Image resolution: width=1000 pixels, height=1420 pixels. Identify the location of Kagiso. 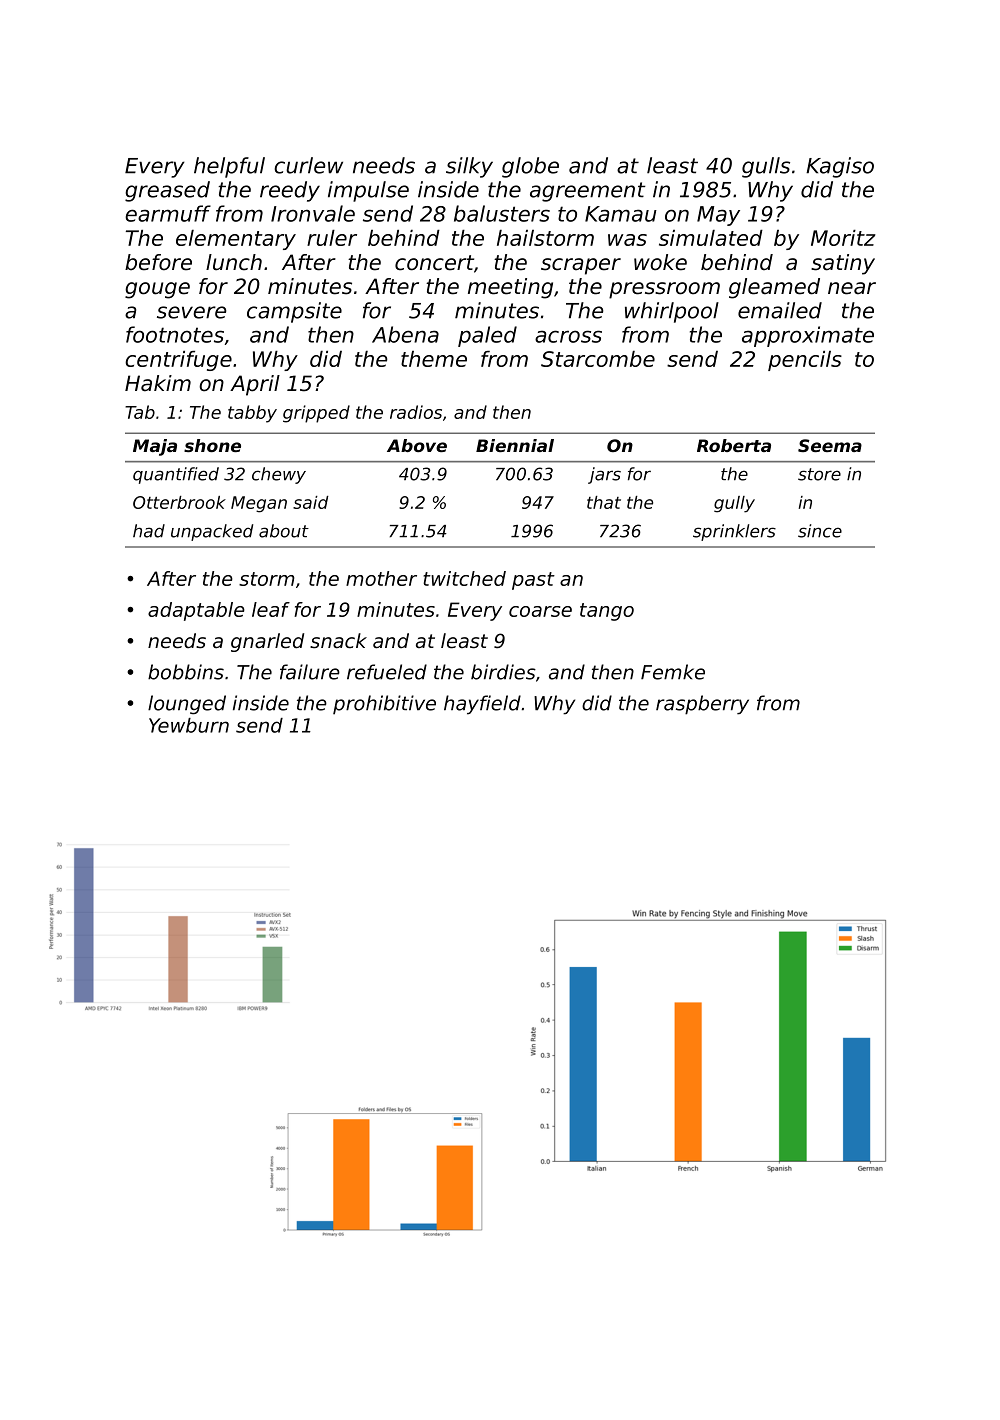
(840, 167).
